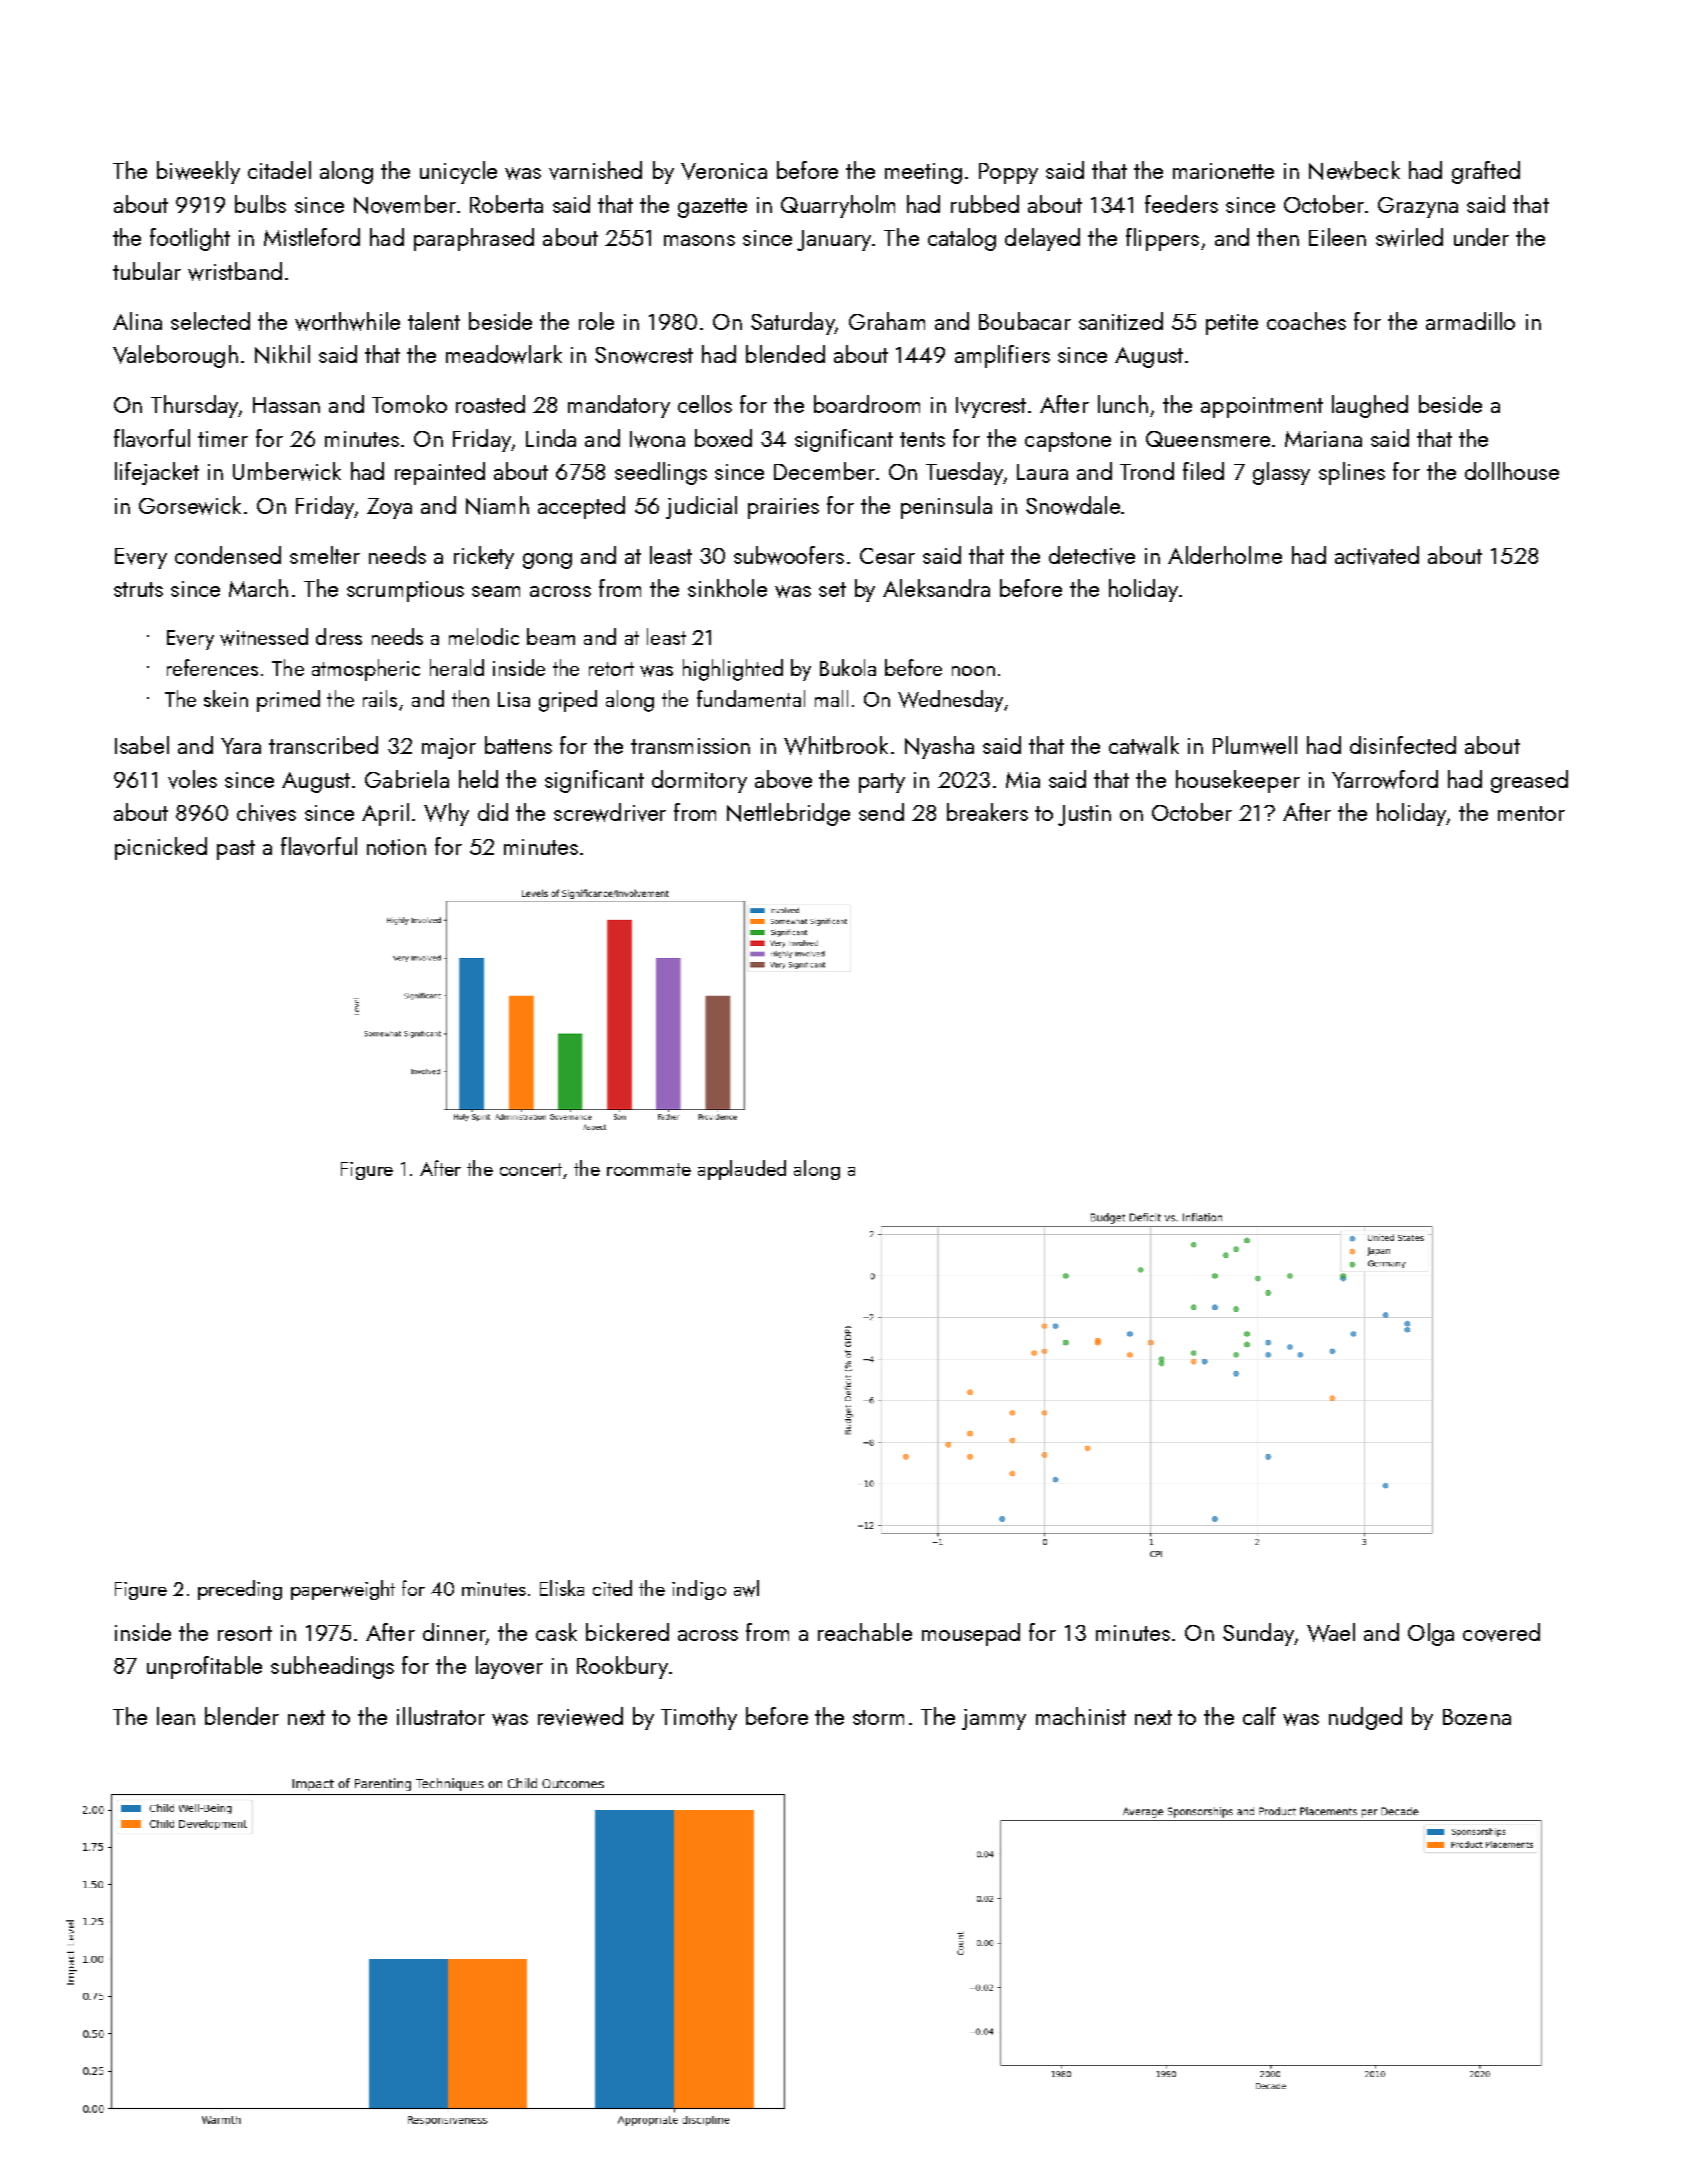 This screenshot has width=1683, height=2178. Describe the element at coordinates (493, 812) in the screenshot. I see `did` at that location.
